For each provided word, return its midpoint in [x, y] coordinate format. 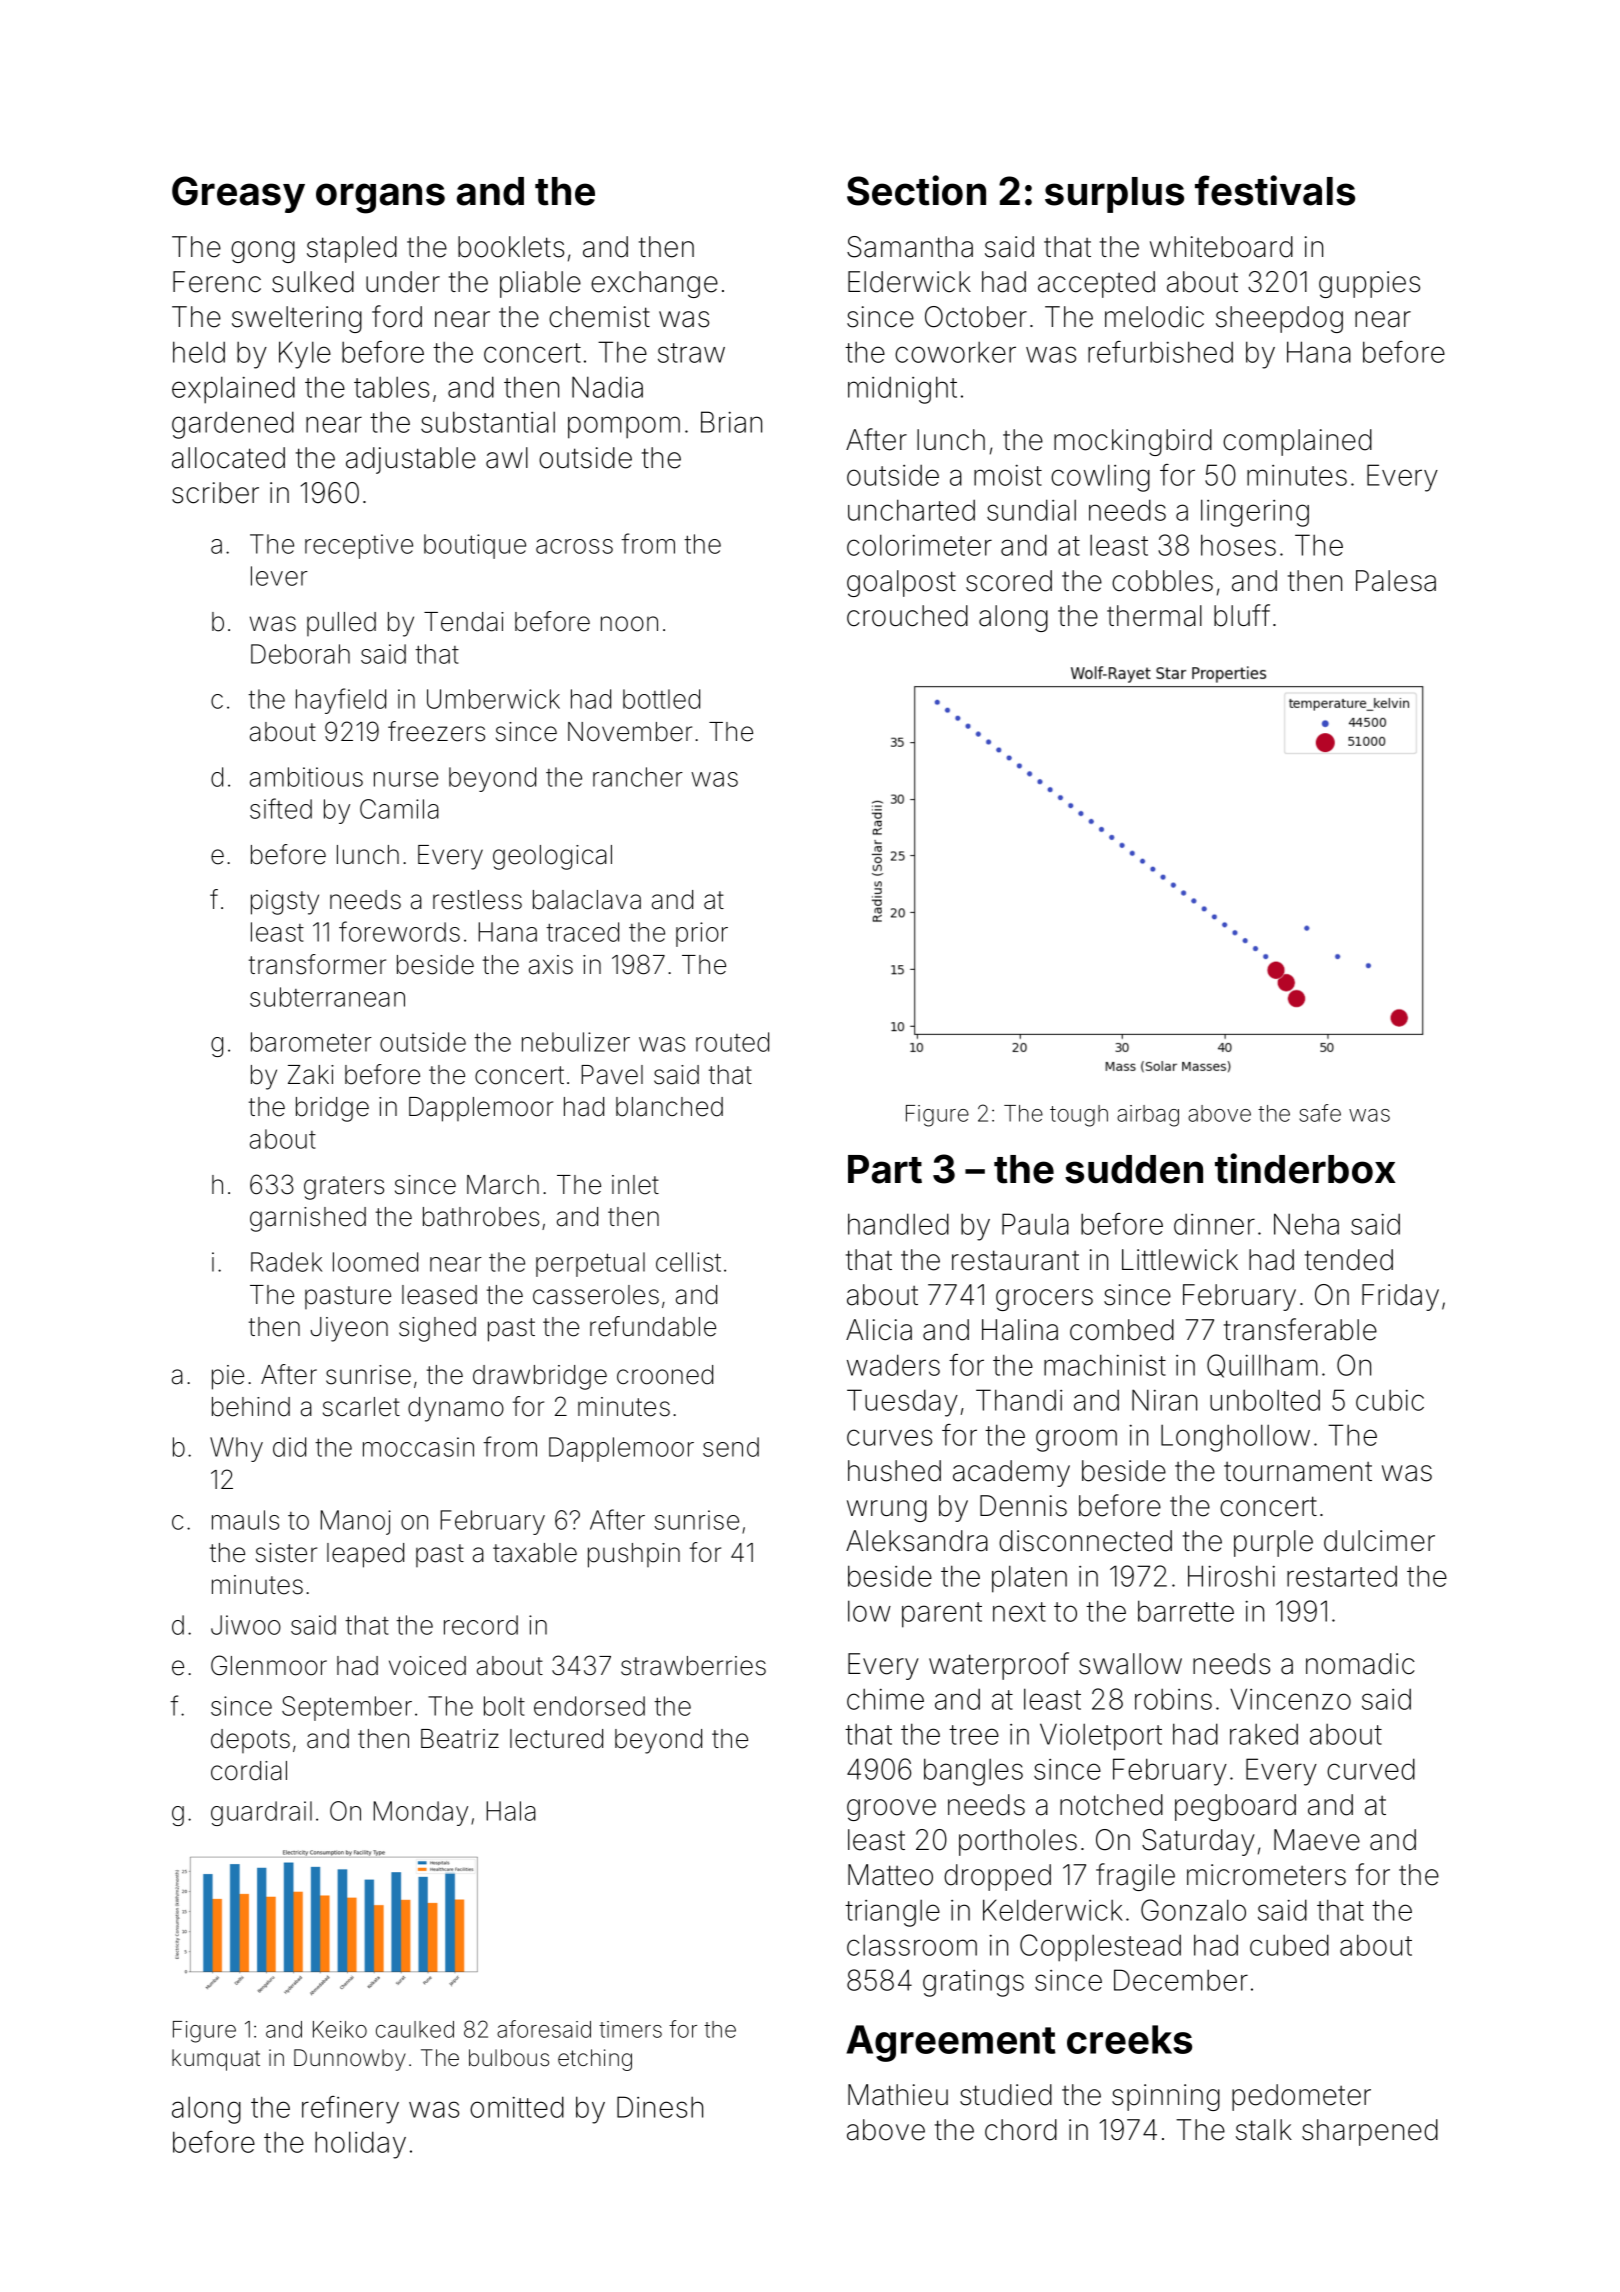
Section [916, 190]
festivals [1275, 190]
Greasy [238, 194]
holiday [360, 2145]
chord [1021, 2130]
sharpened [1370, 2132]
